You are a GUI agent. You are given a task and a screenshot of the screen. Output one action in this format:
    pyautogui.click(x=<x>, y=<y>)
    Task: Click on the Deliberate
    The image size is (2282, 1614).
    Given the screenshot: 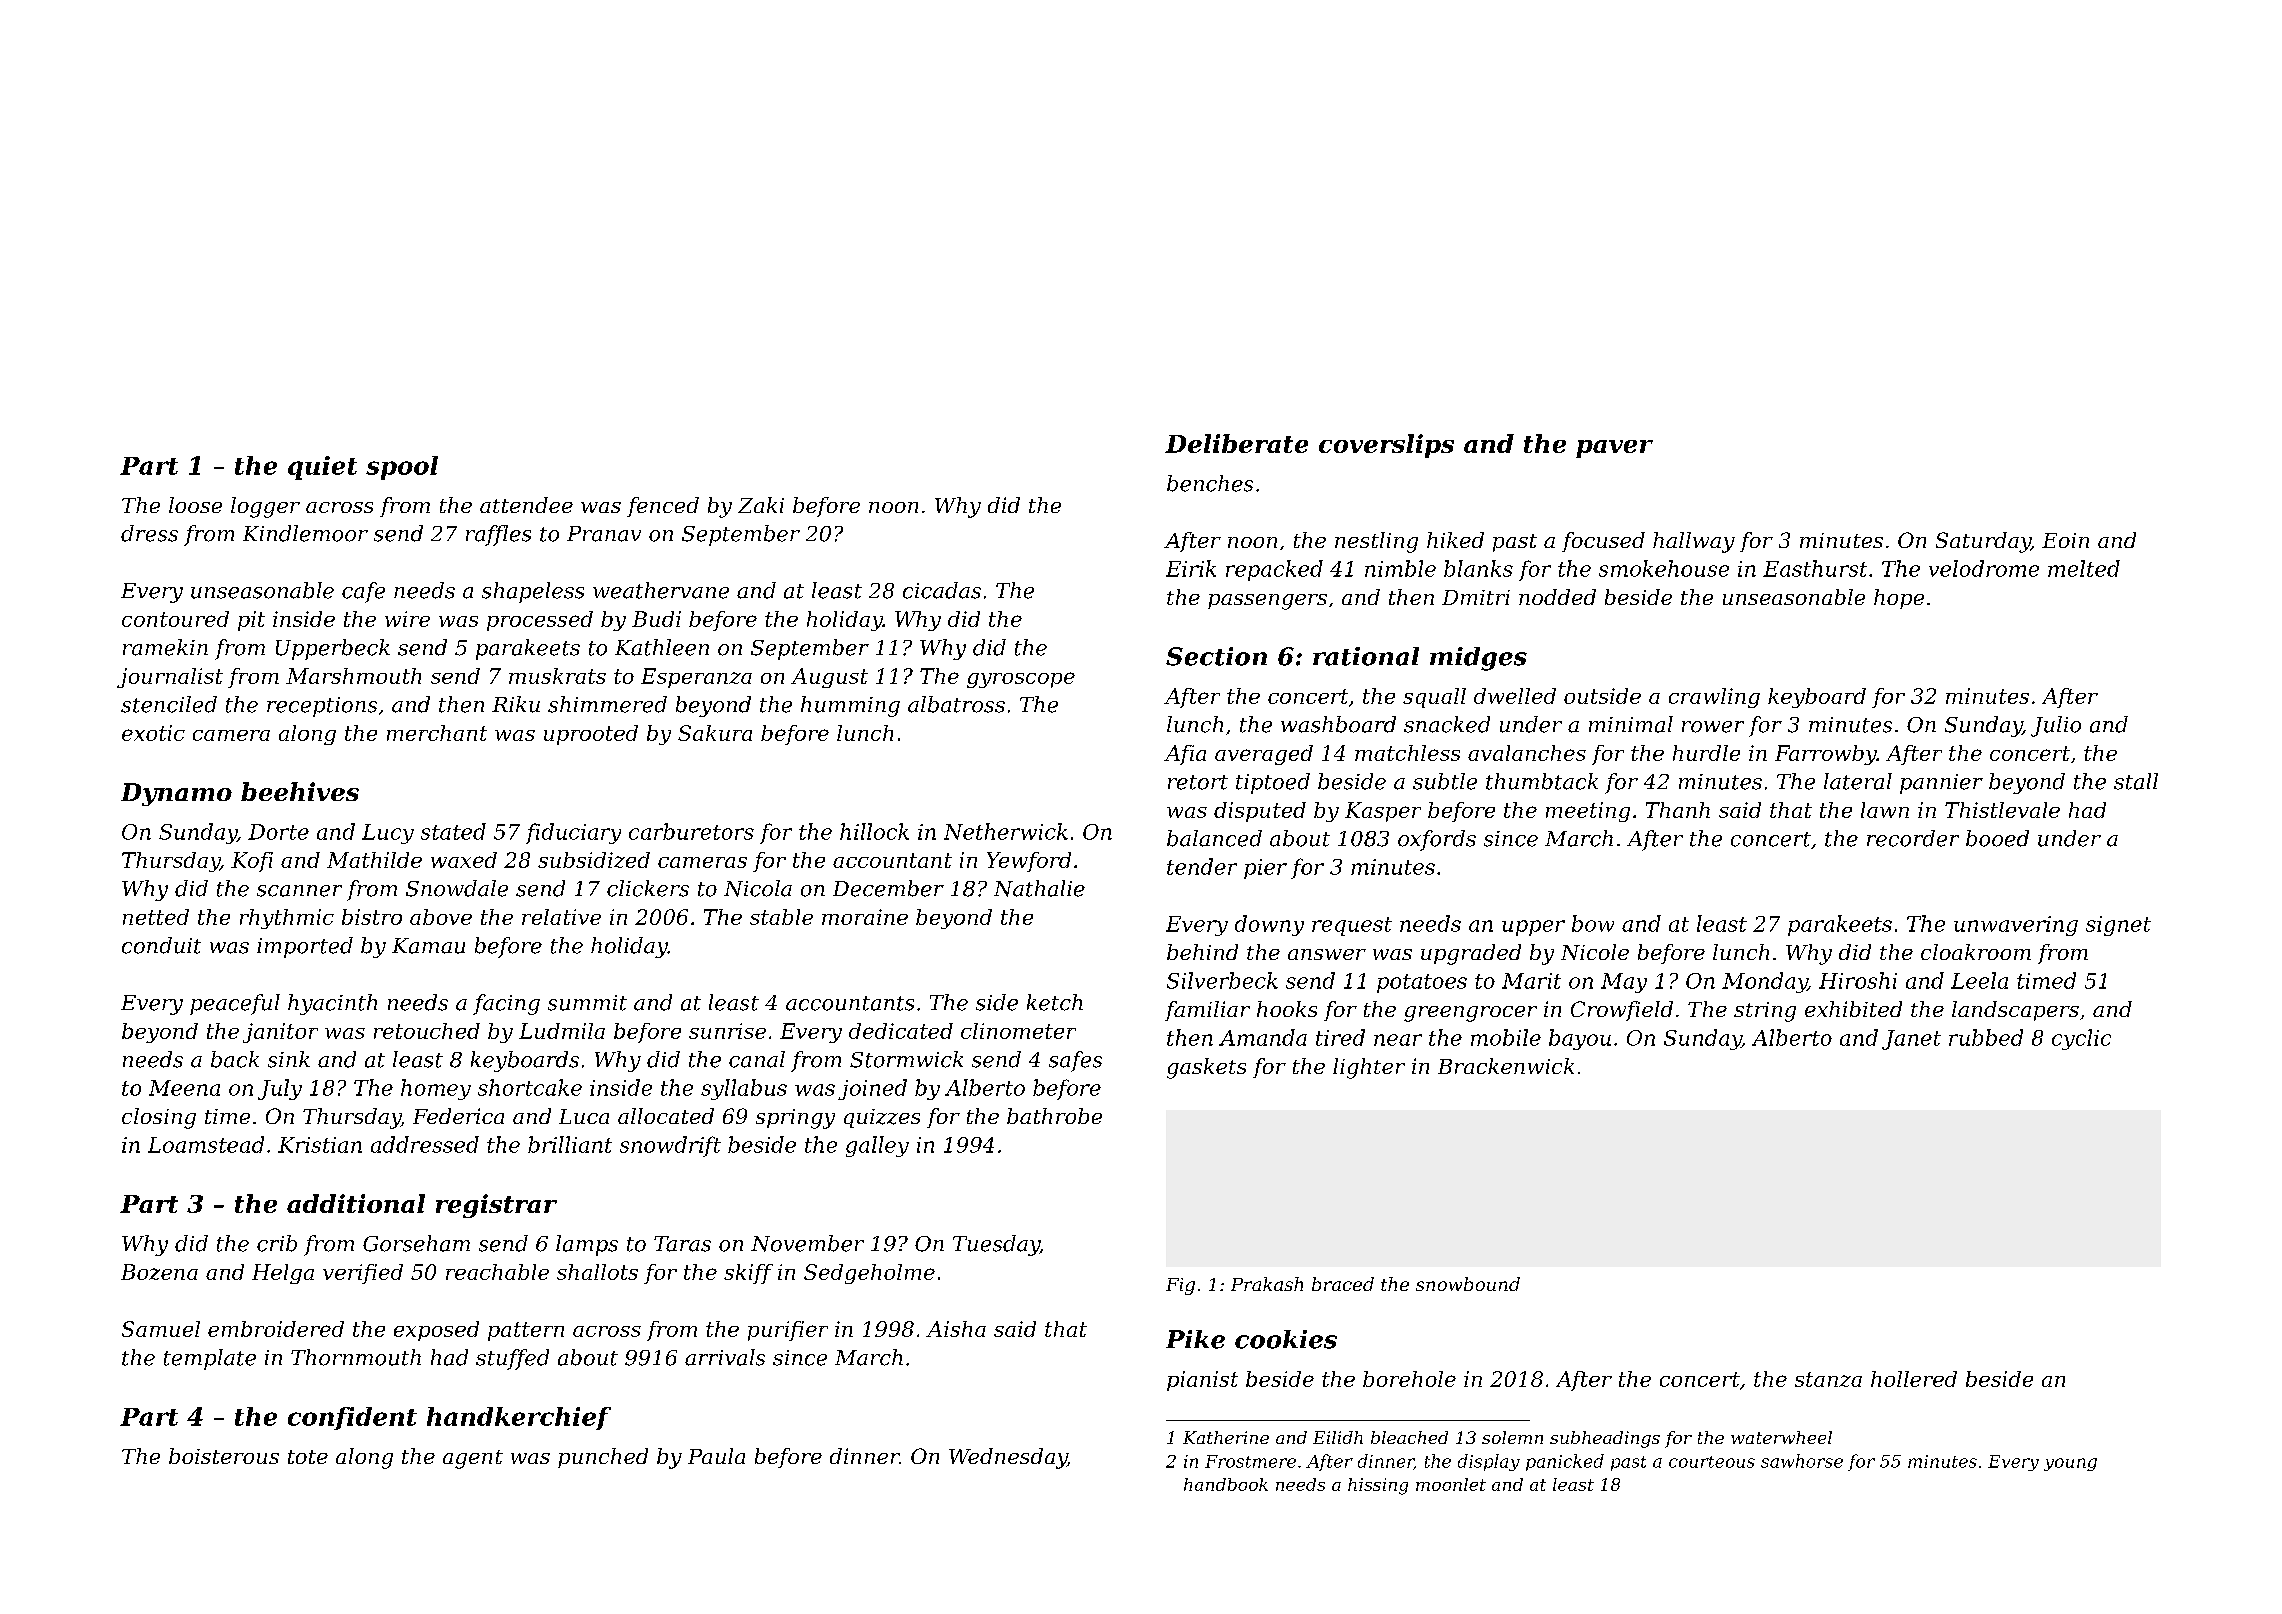 What is the action you would take?
    pyautogui.click(x=1236, y=443)
